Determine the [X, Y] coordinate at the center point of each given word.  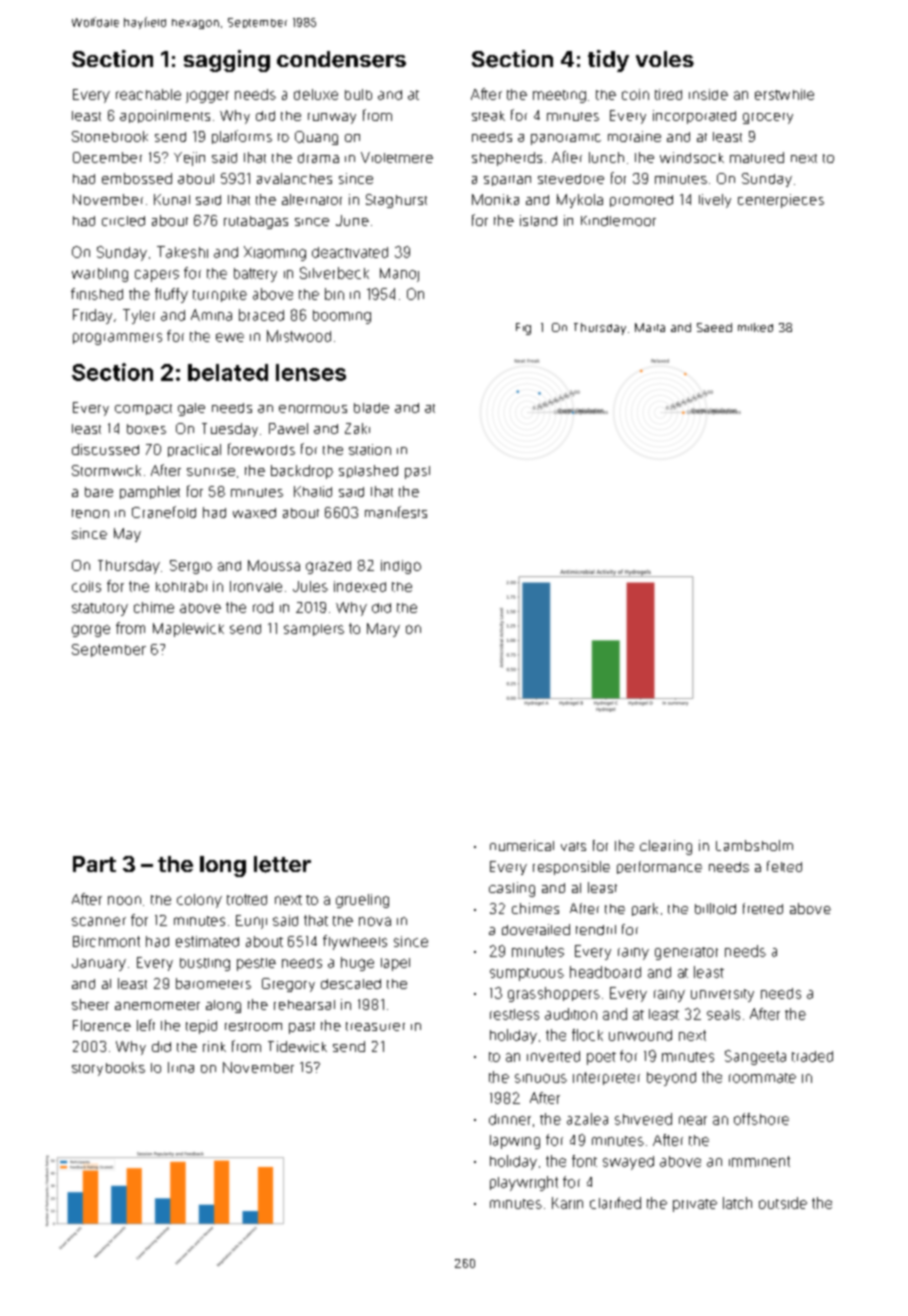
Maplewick [188, 630]
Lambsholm [754, 845]
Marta [650, 327]
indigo [401, 567]
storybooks [108, 1069]
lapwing [515, 1142]
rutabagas [256, 222]
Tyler [139, 316]
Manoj [399, 275]
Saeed [714, 327]
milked [755, 327]
